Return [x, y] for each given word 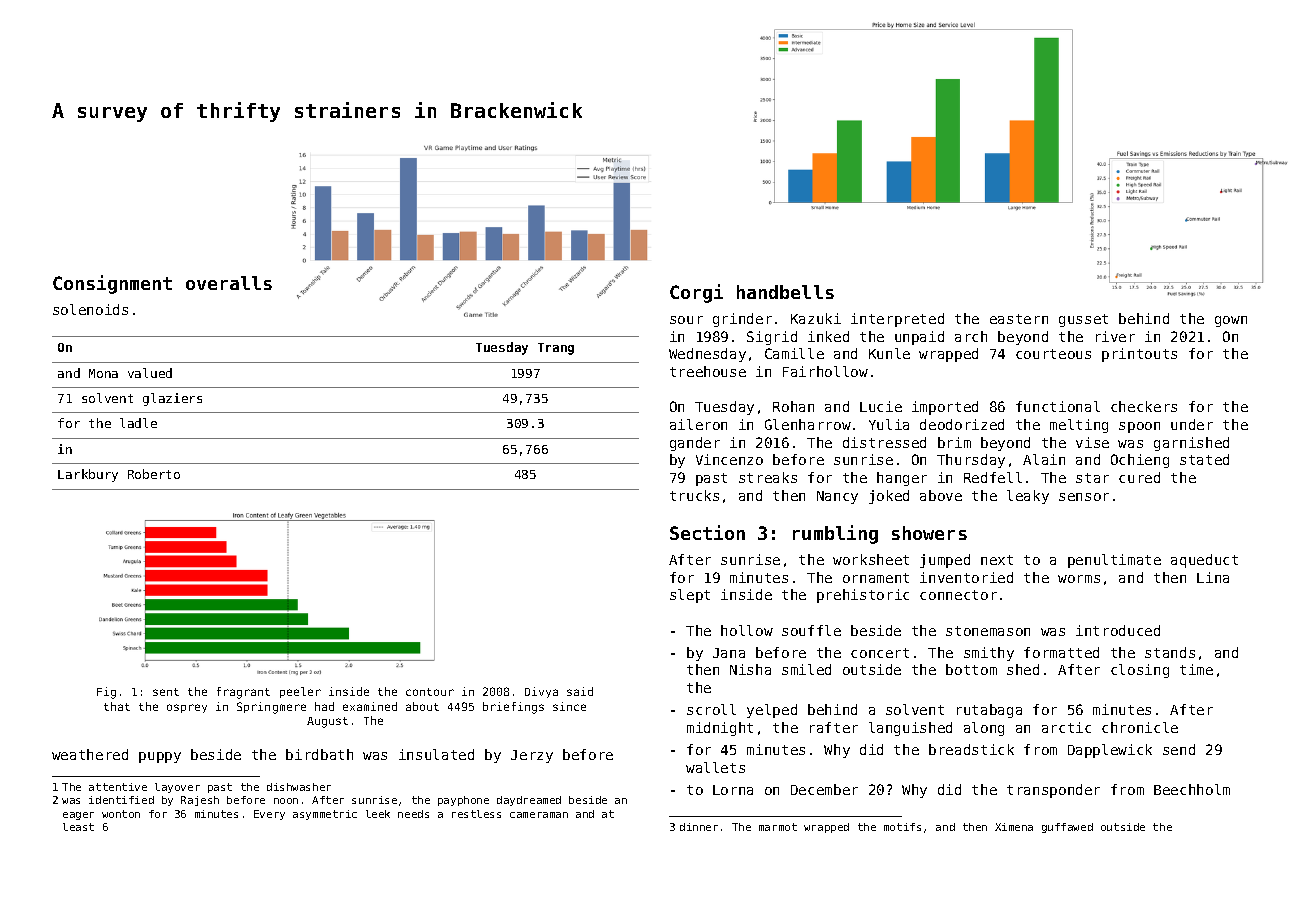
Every [269, 815]
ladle [138, 423]
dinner [699, 827]
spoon [1139, 427]
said [580, 691]
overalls [229, 283]
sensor [1084, 497]
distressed [884, 442]
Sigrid [772, 338]
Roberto [154, 474]
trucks [694, 495]
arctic [1066, 727]
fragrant [243, 693]
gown [1231, 321]
